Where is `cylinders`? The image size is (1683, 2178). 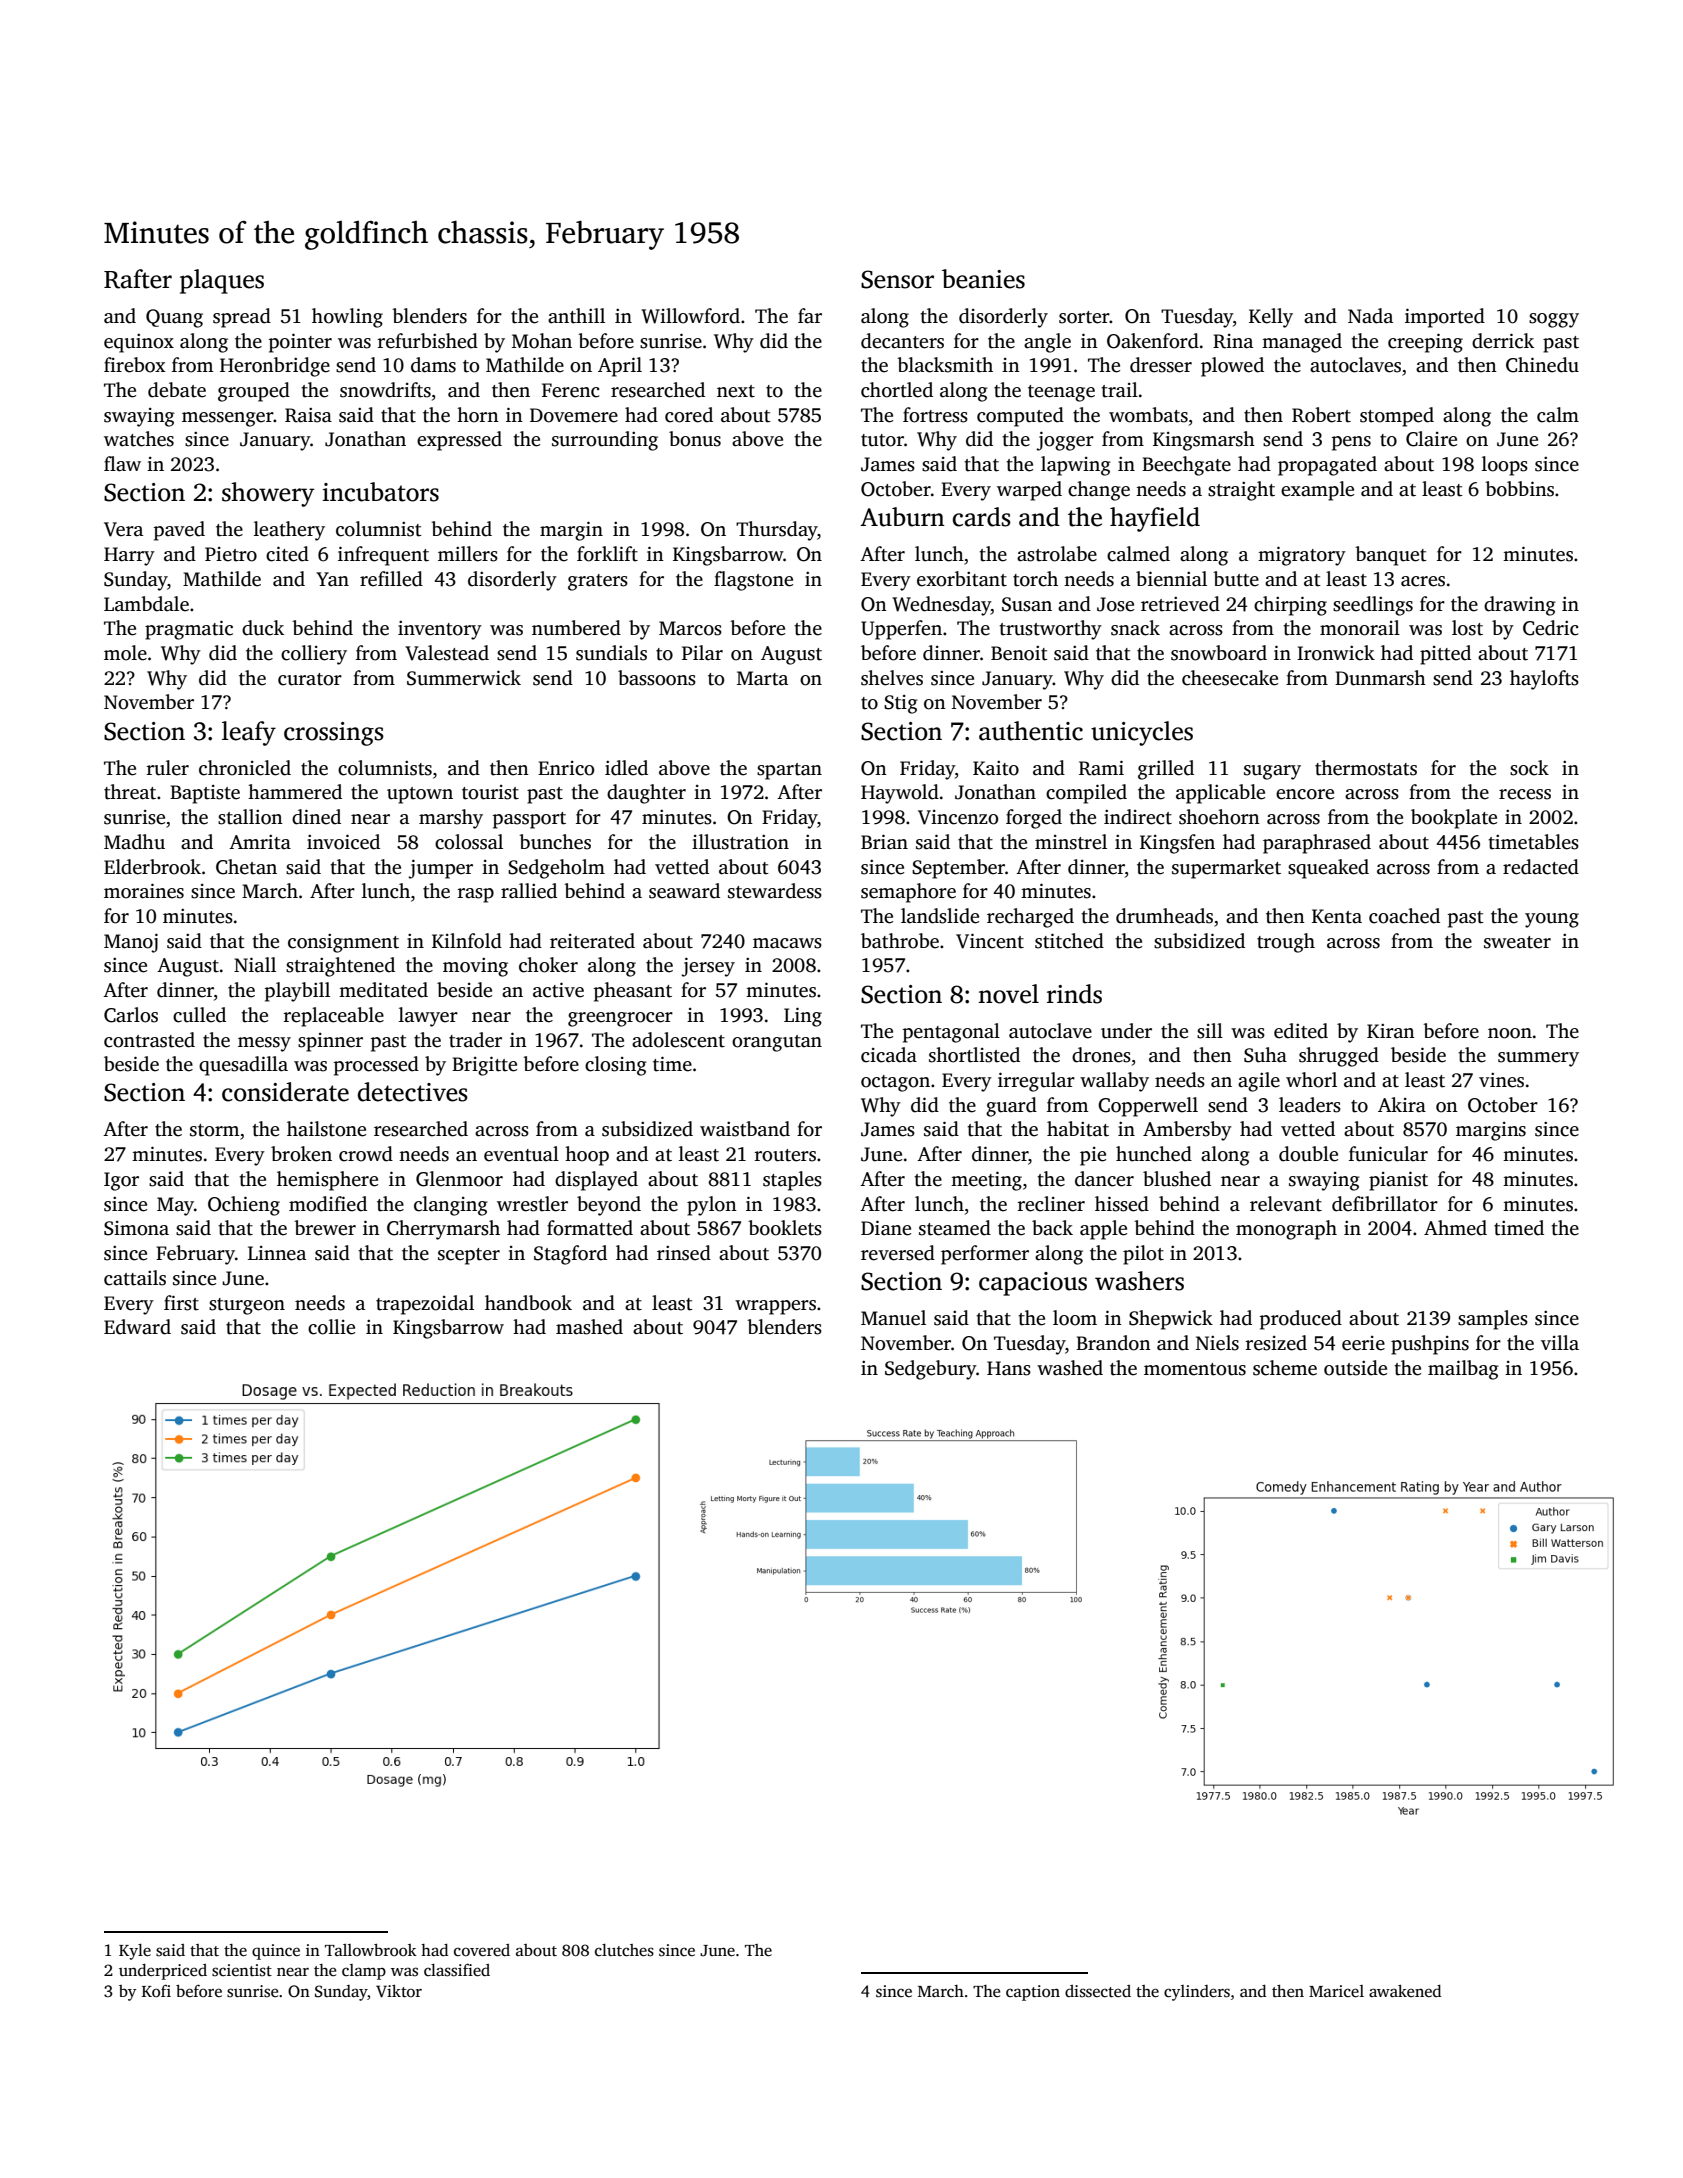
cylinders is located at coordinates (1197, 1993).
